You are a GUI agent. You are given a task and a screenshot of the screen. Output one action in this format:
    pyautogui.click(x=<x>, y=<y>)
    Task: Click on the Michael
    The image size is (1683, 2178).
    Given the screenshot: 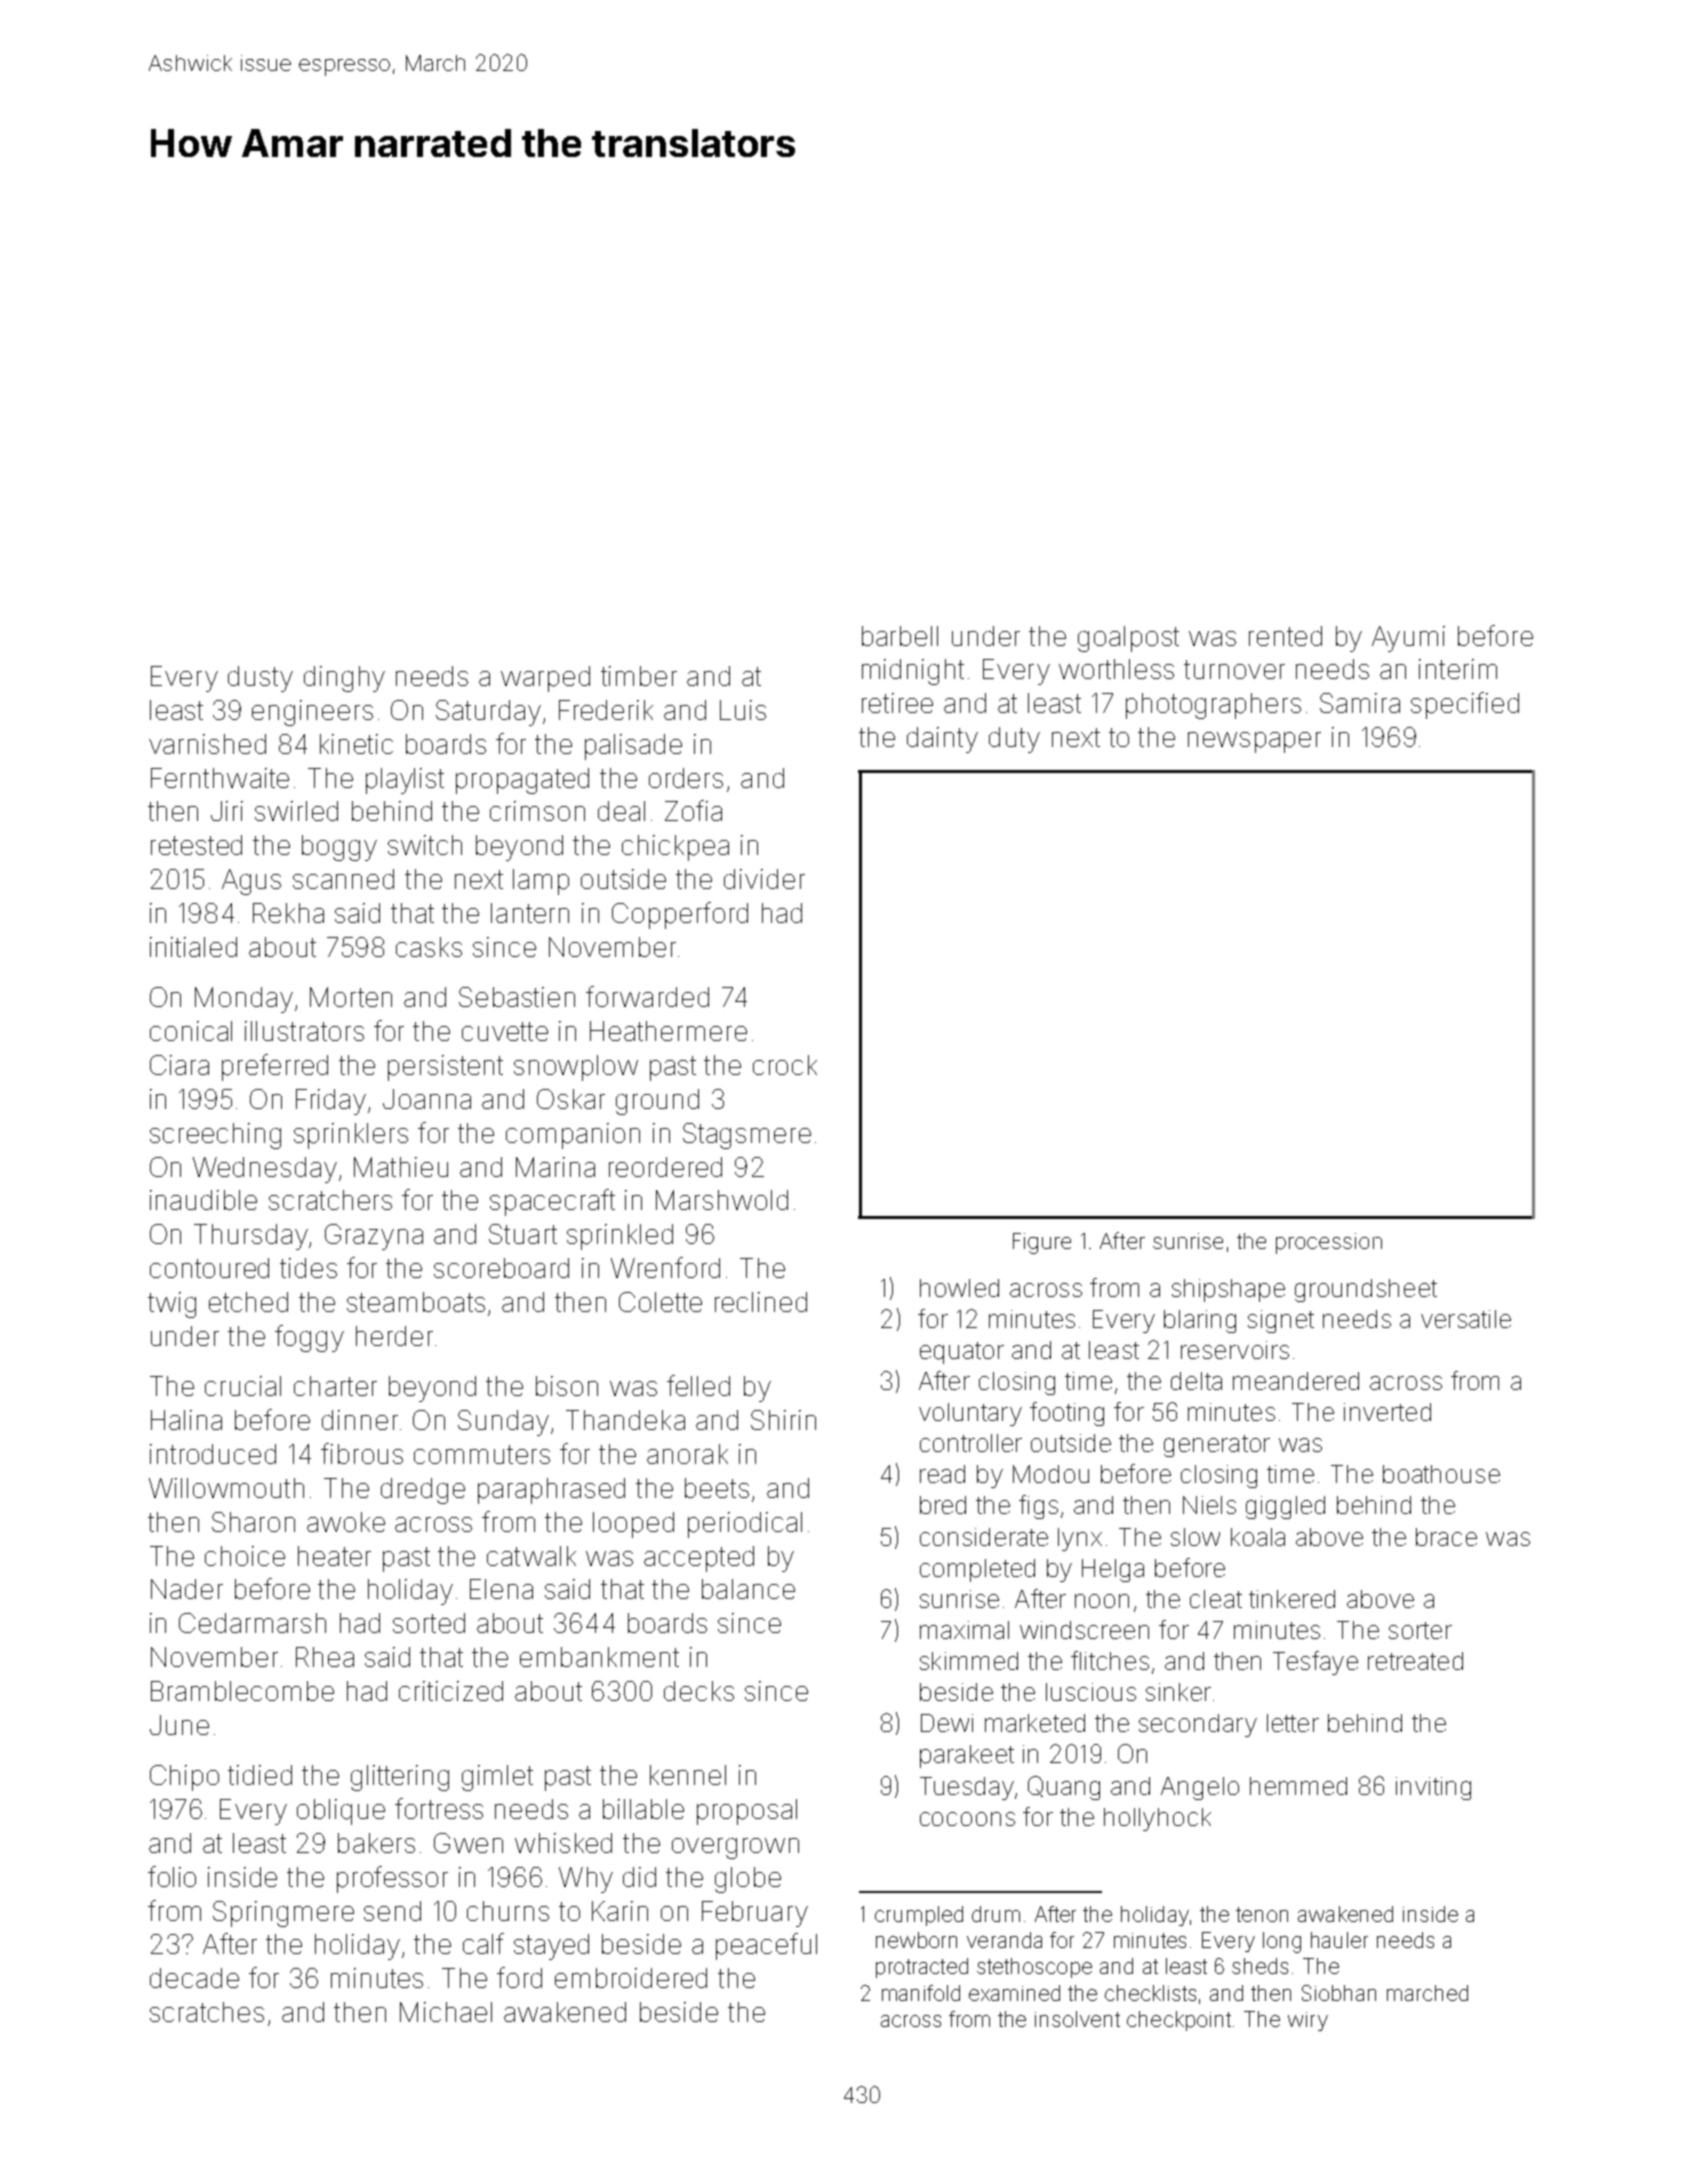 What is the action you would take?
    pyautogui.click(x=446, y=2012)
